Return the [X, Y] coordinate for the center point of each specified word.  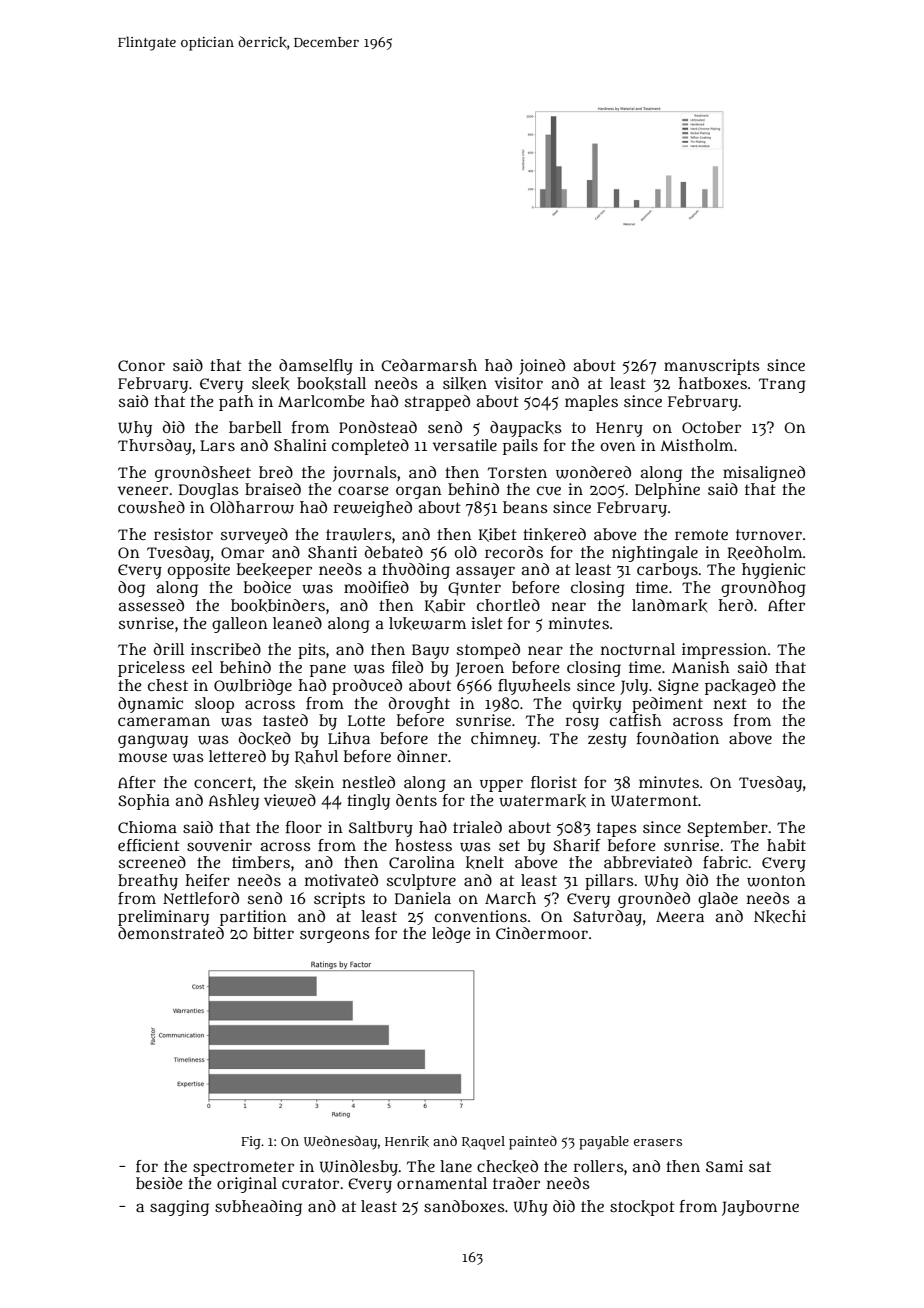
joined [542, 367]
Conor [141, 365]
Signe [678, 687]
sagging [179, 1208]
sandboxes [464, 1206]
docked [265, 738]
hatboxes [713, 383]
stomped [488, 651]
